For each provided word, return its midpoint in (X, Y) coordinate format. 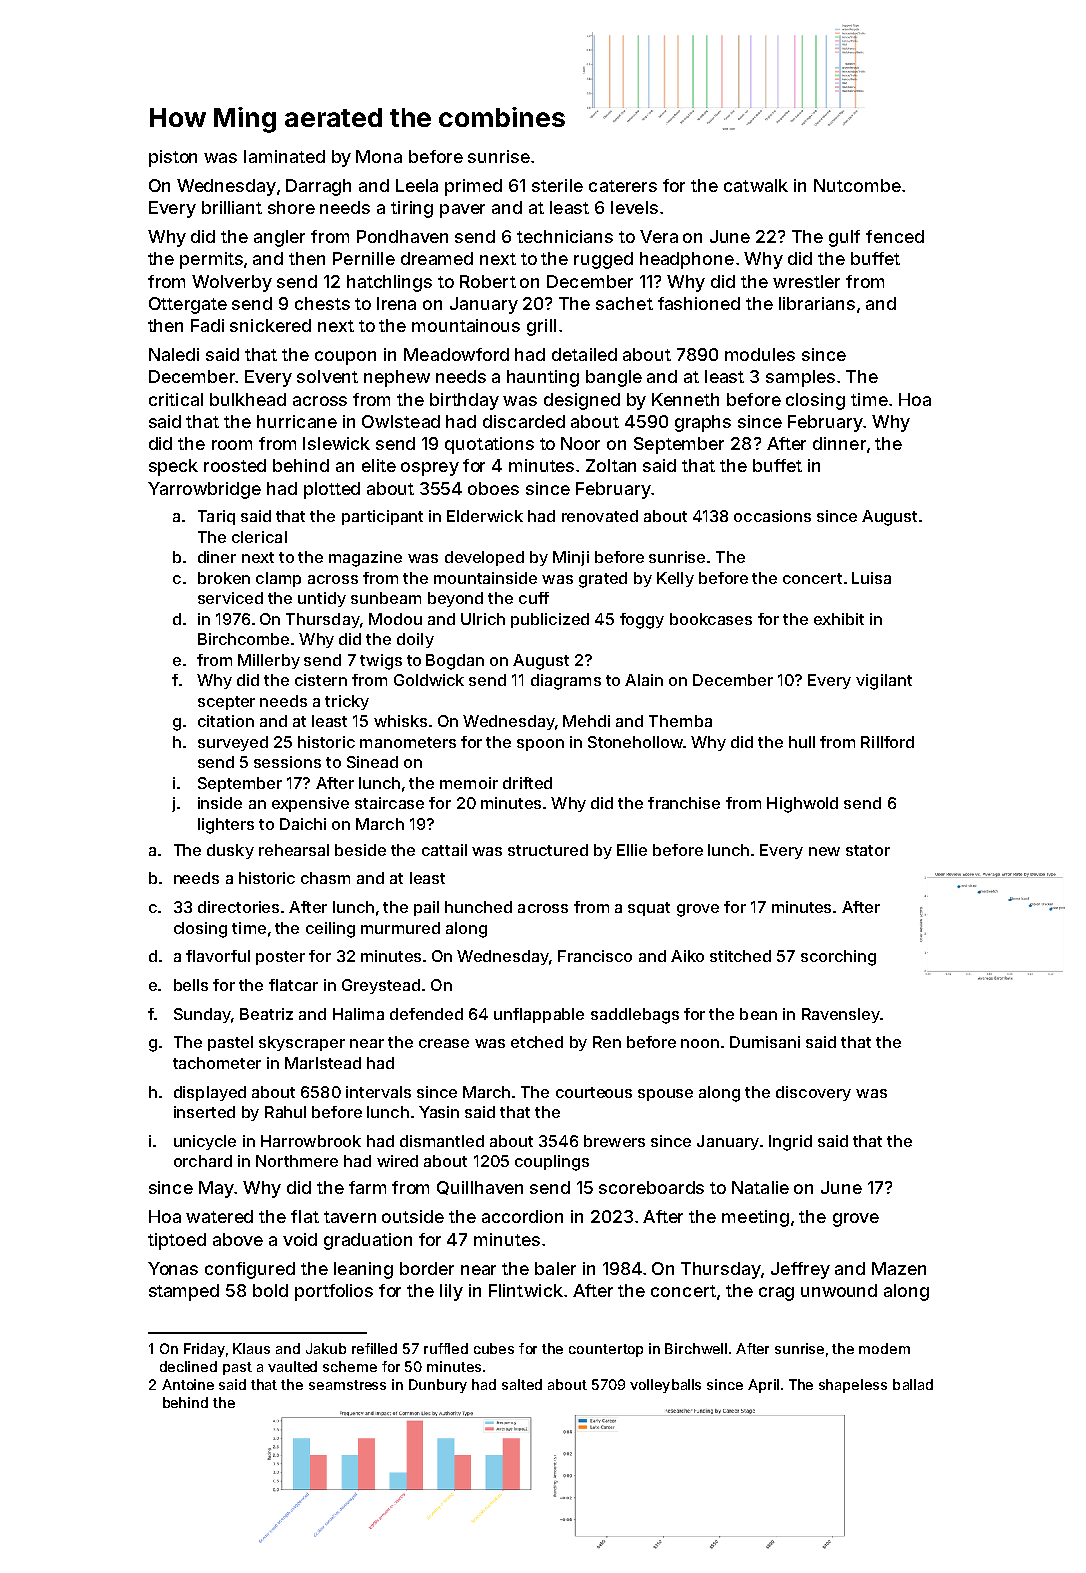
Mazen (899, 1268)
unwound (839, 1290)
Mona (379, 156)
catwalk (756, 185)
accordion (522, 1216)
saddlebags (635, 1016)
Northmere (297, 1161)
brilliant (232, 207)
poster (280, 958)
